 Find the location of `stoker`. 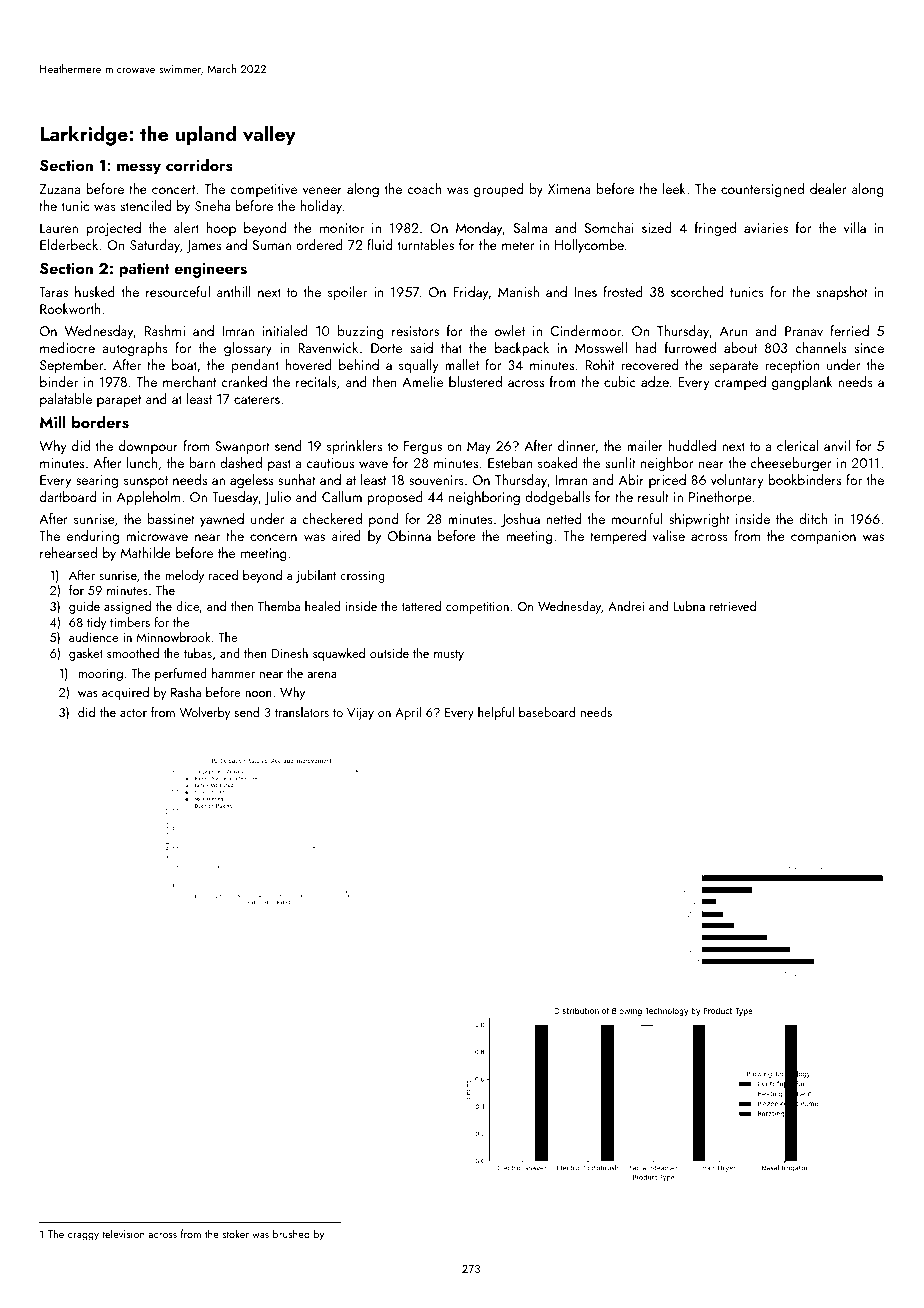

stoker is located at coordinates (235, 1233).
